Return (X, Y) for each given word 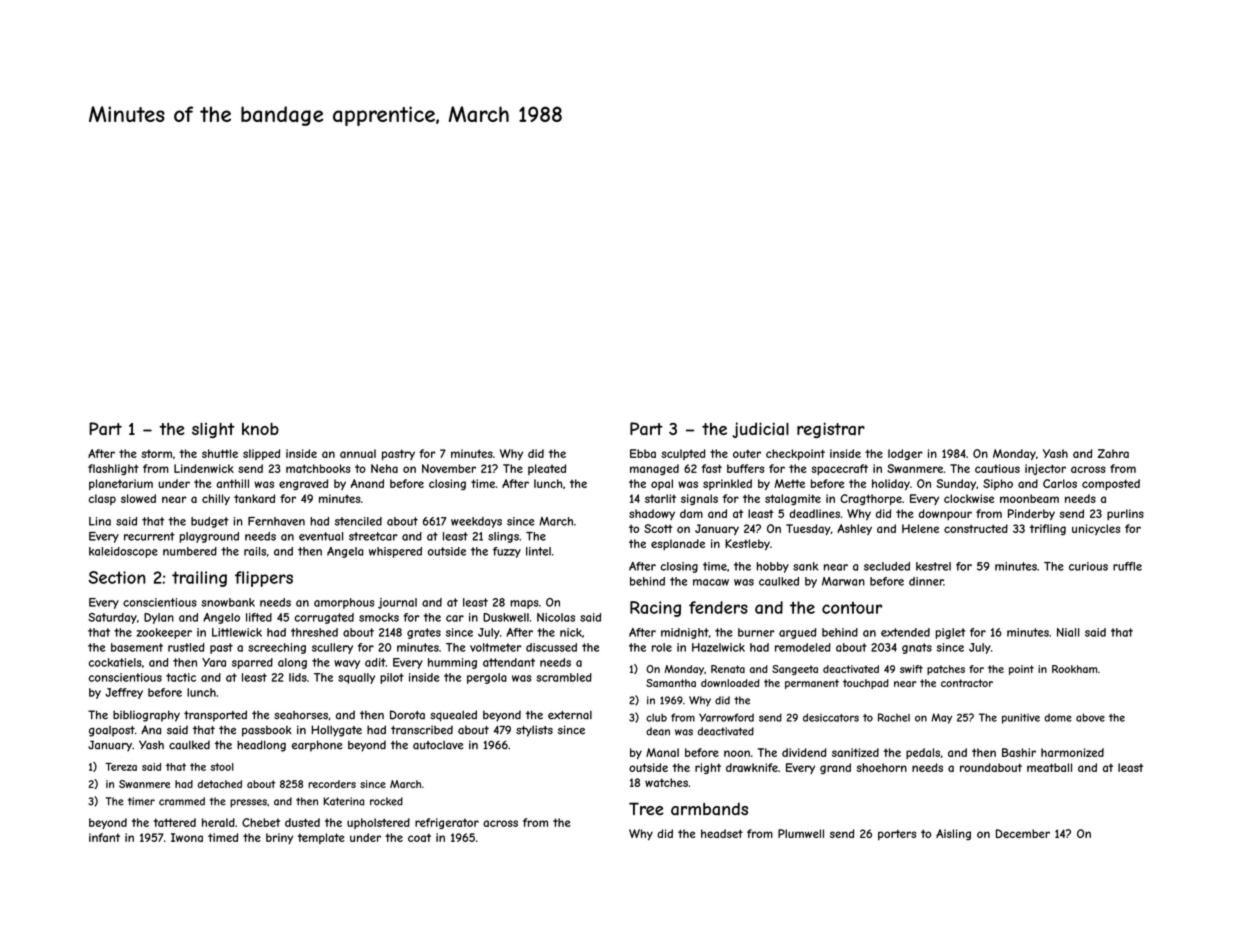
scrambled (564, 677)
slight (213, 430)
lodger (905, 454)
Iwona (187, 837)
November (449, 468)
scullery (332, 648)
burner (756, 632)
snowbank (228, 602)
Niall (1068, 632)
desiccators (831, 717)
